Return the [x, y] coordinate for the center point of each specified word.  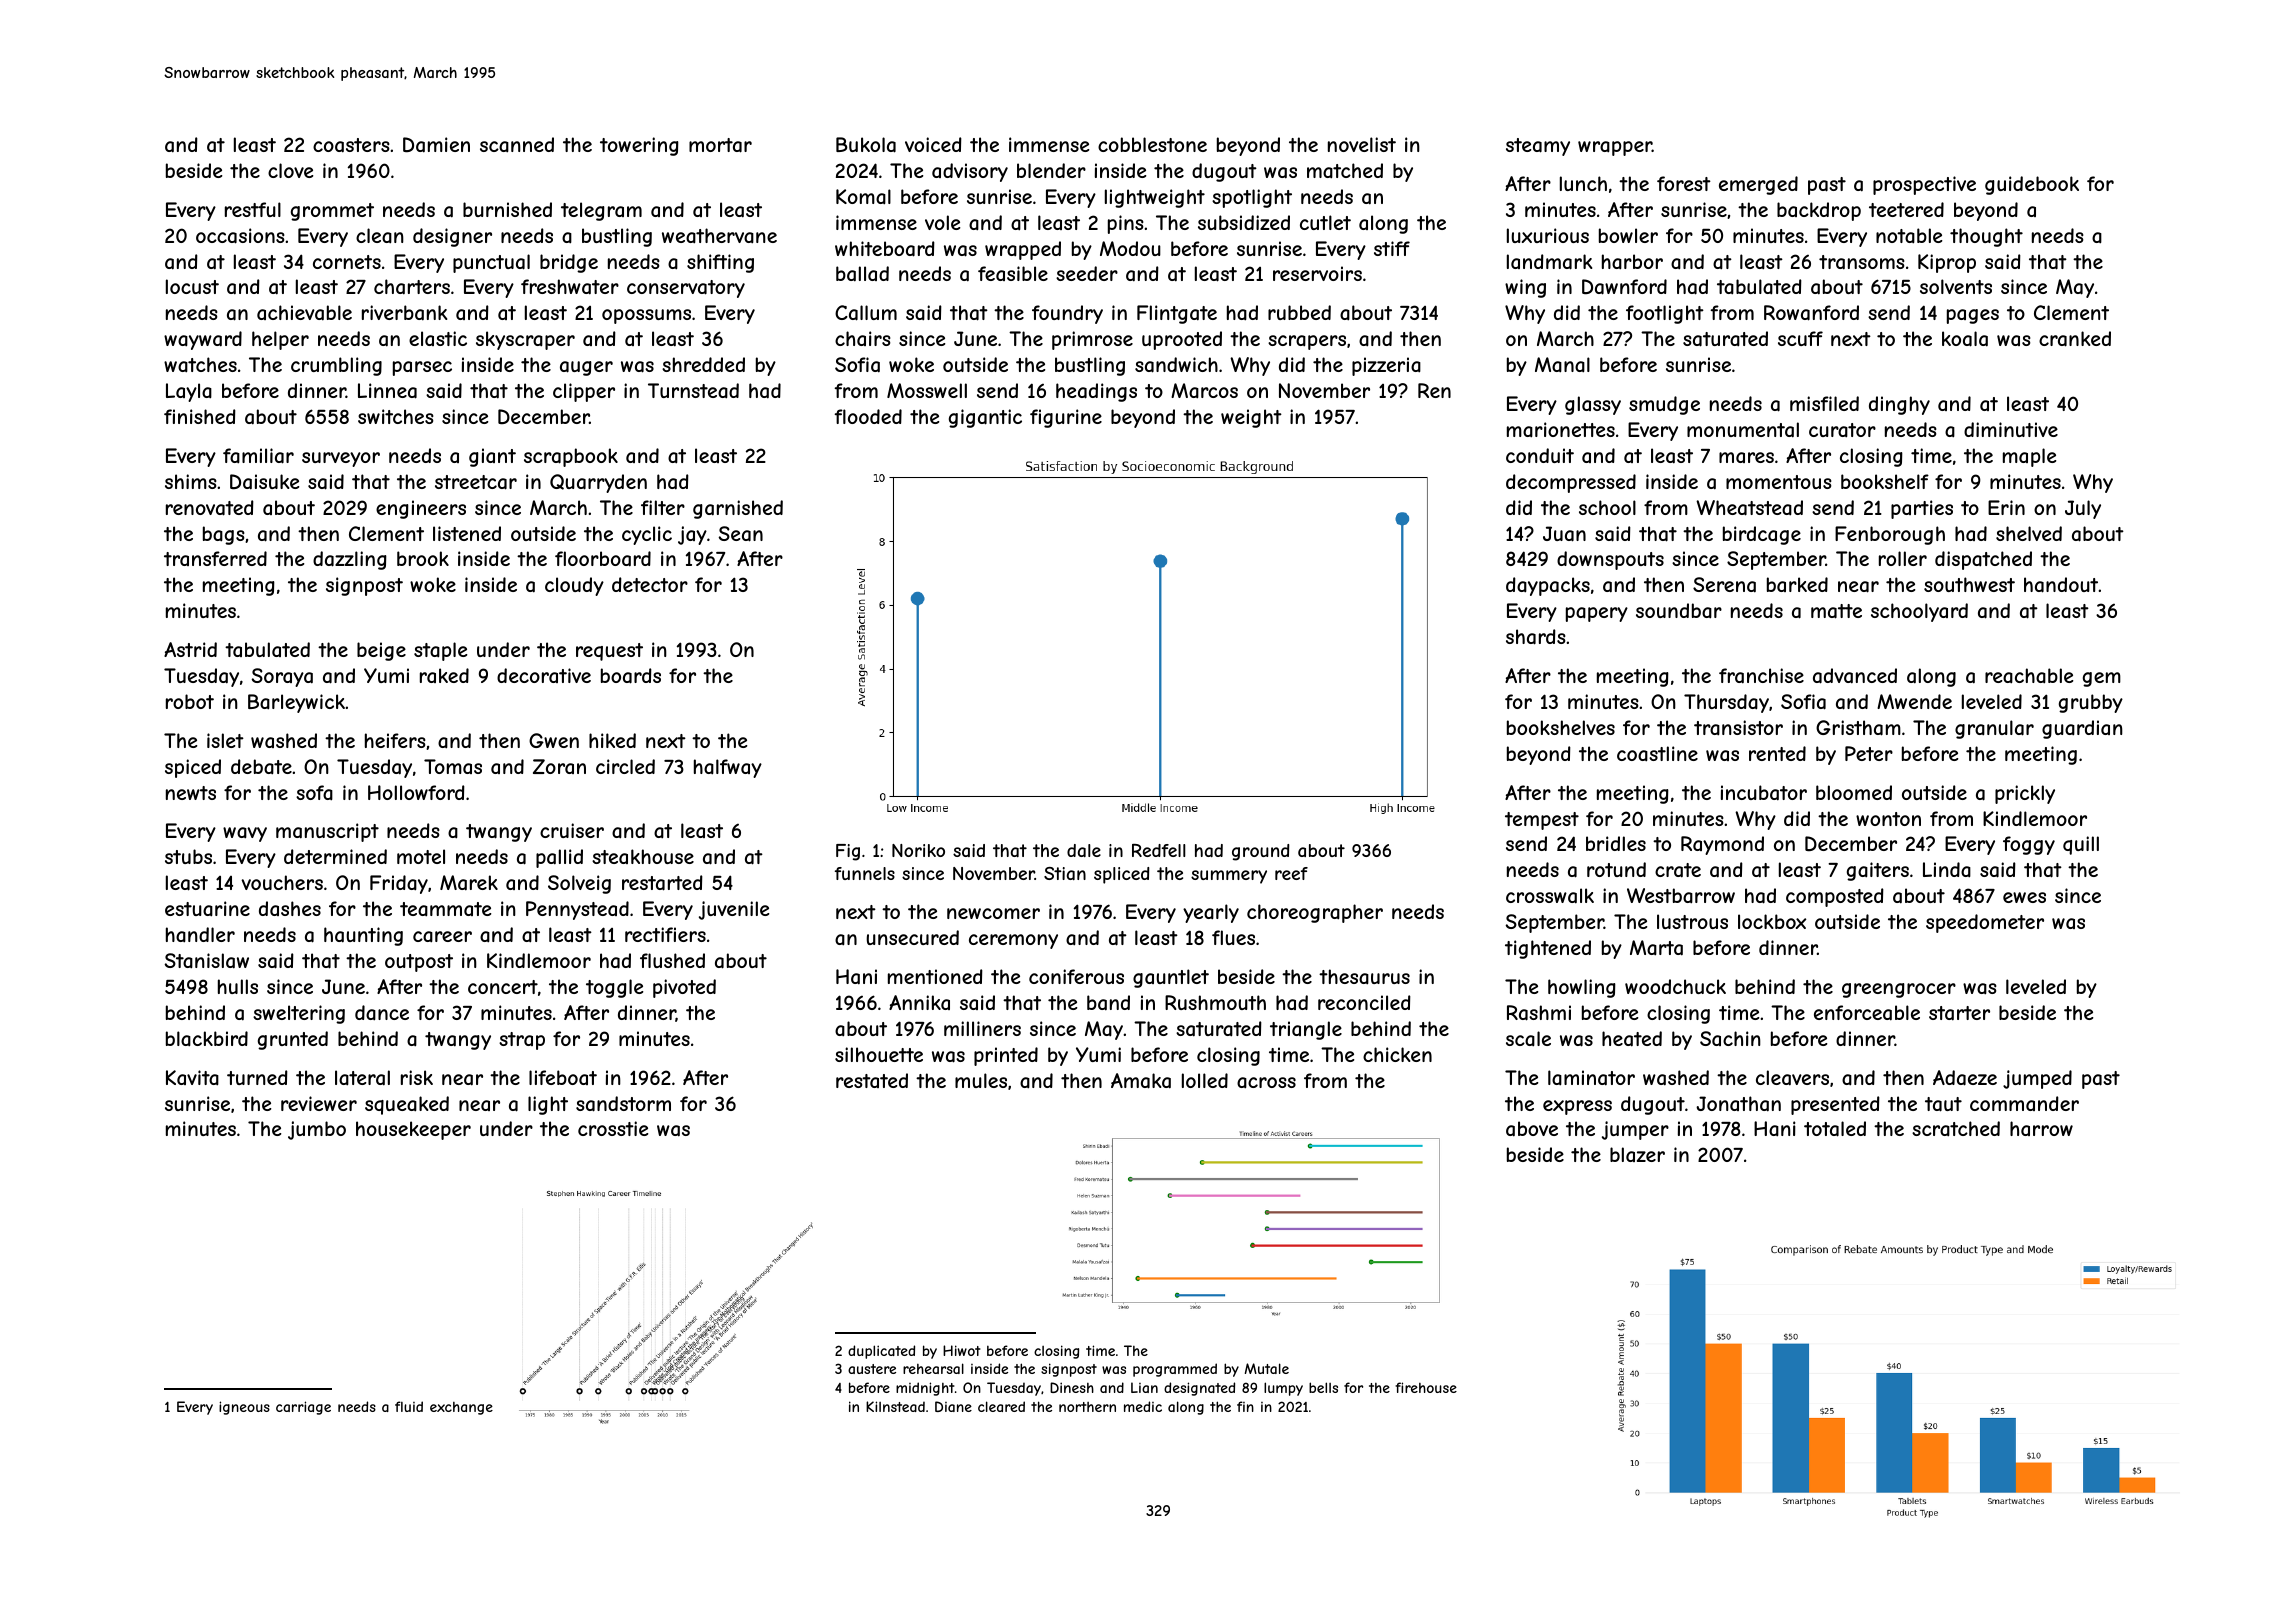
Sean [741, 534]
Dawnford [1624, 287]
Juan [1564, 534]
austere [872, 1369]
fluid [409, 1406]
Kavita [192, 1078]
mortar [720, 145]
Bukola [866, 145]
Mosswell [927, 390]
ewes [2024, 897]
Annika [919, 1002]
